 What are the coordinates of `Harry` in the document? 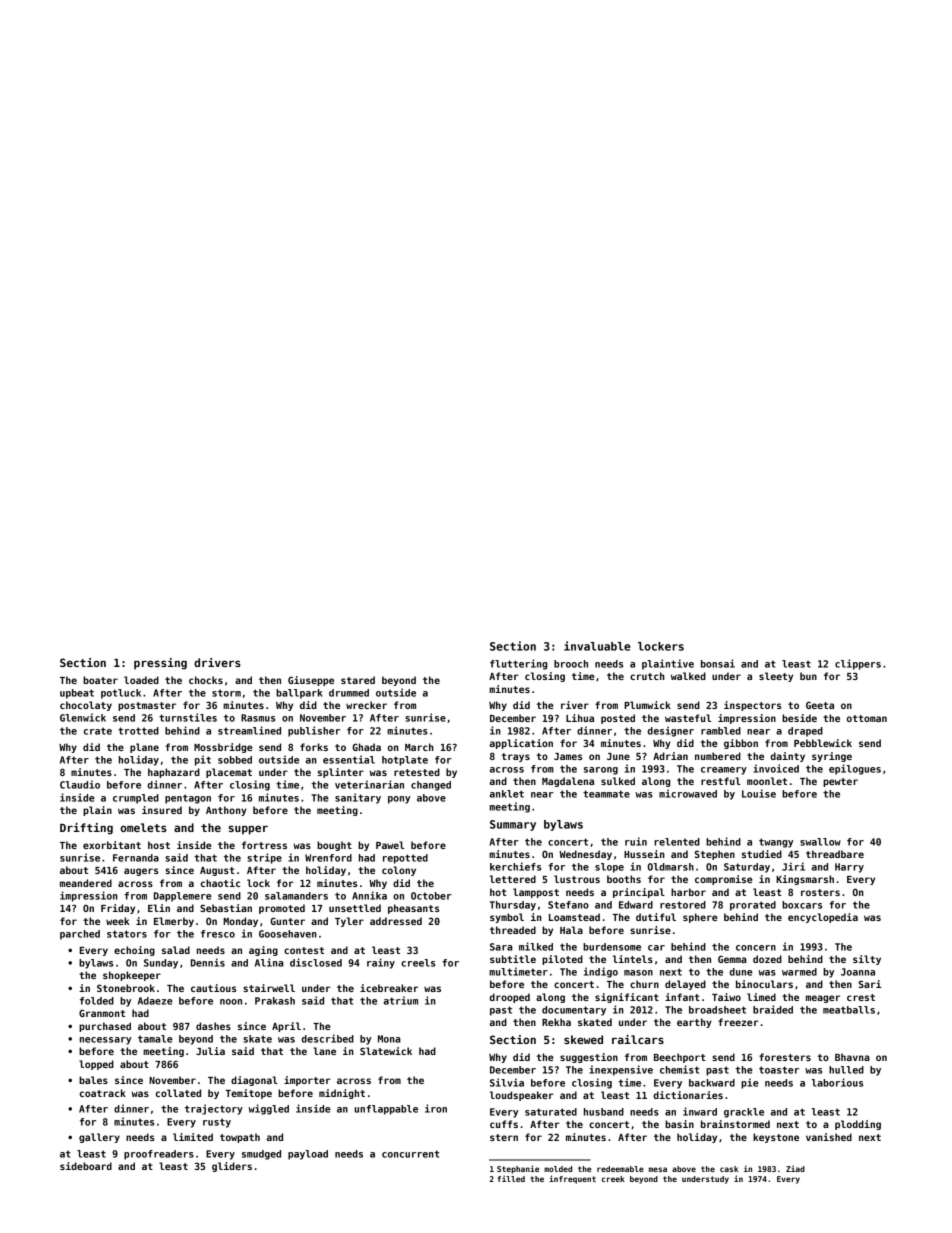 It's located at (849, 868).
